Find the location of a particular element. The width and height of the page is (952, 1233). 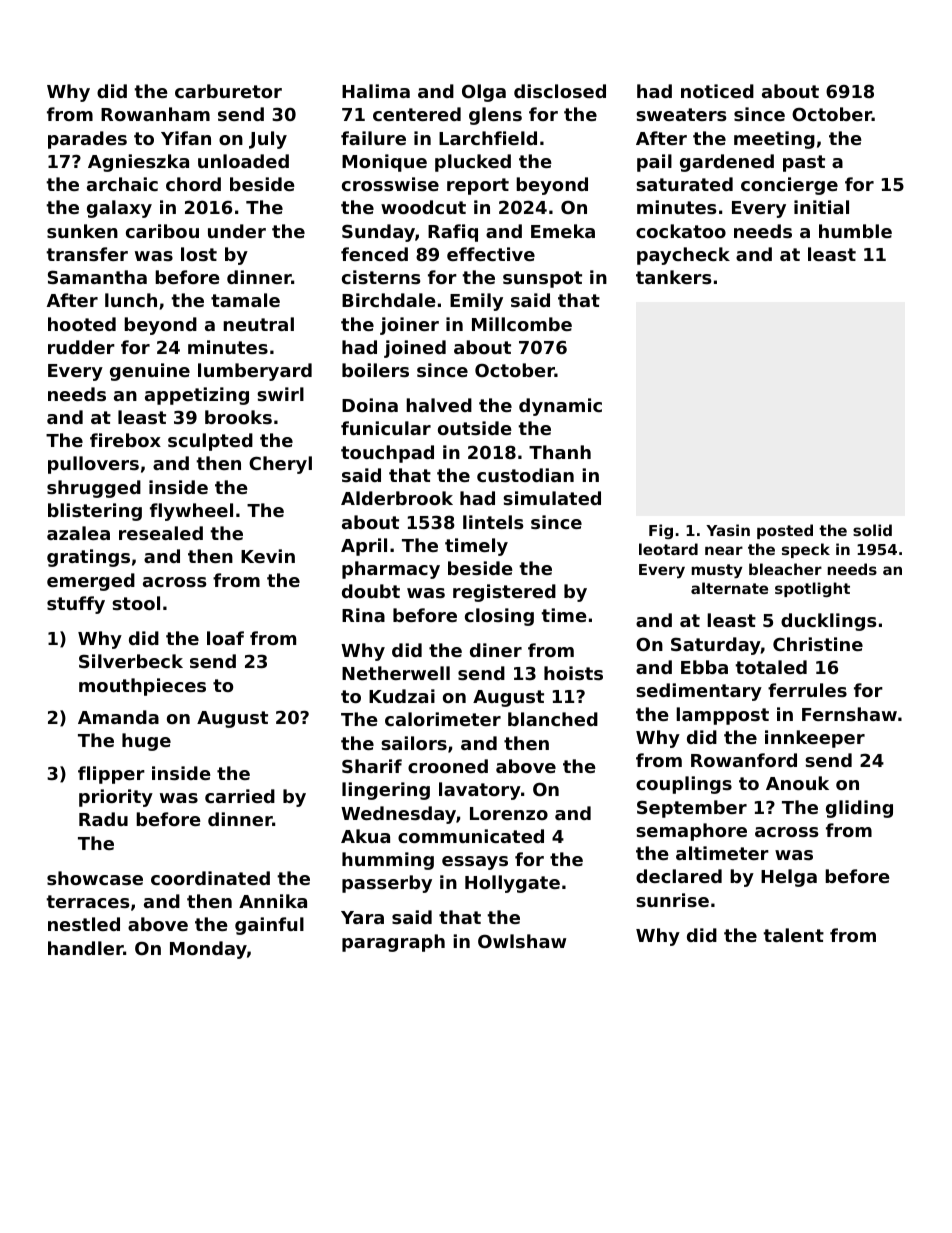

Monday is located at coordinates (208, 950).
